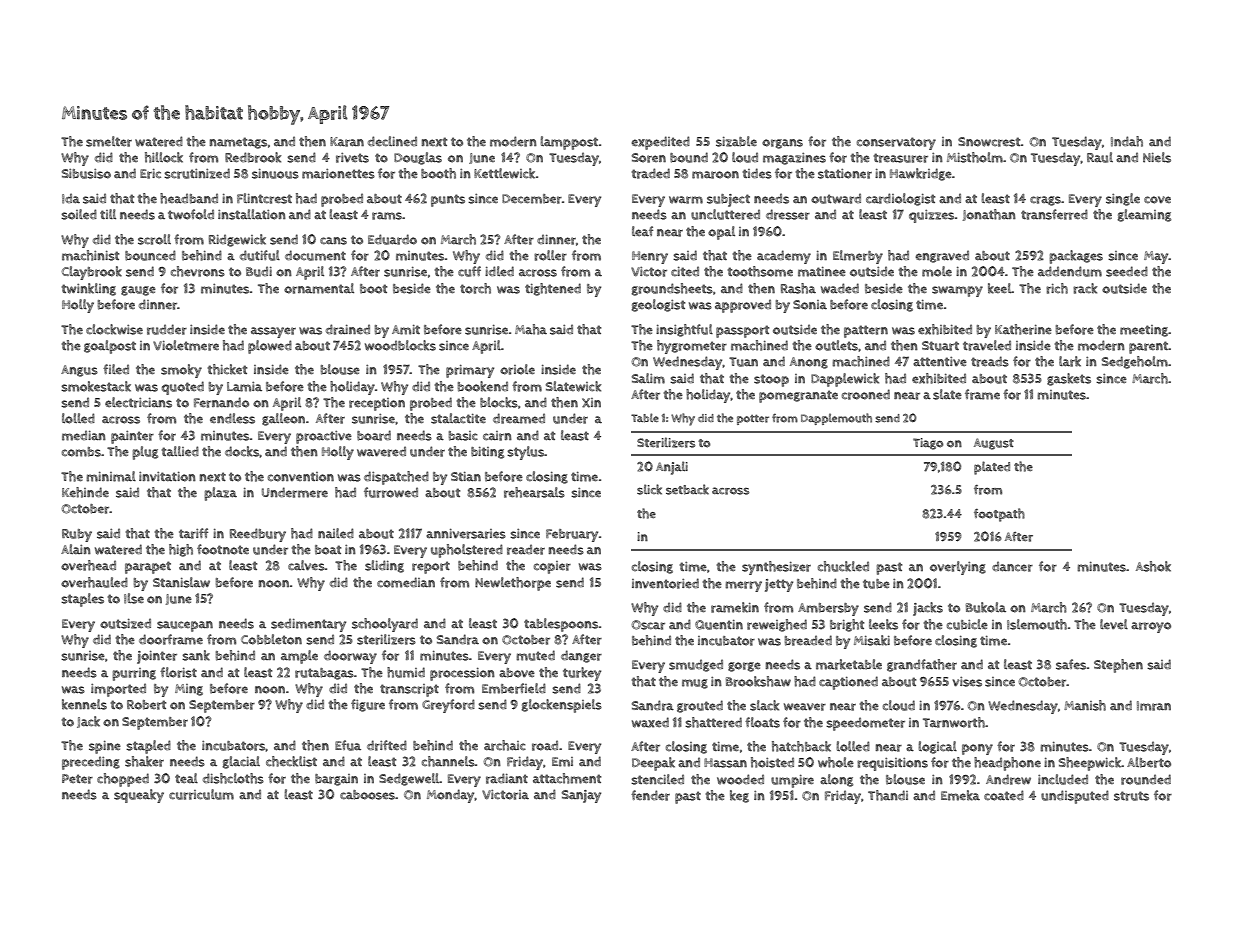  Describe the element at coordinates (77, 535) in the screenshot. I see `Ruby` at that location.
